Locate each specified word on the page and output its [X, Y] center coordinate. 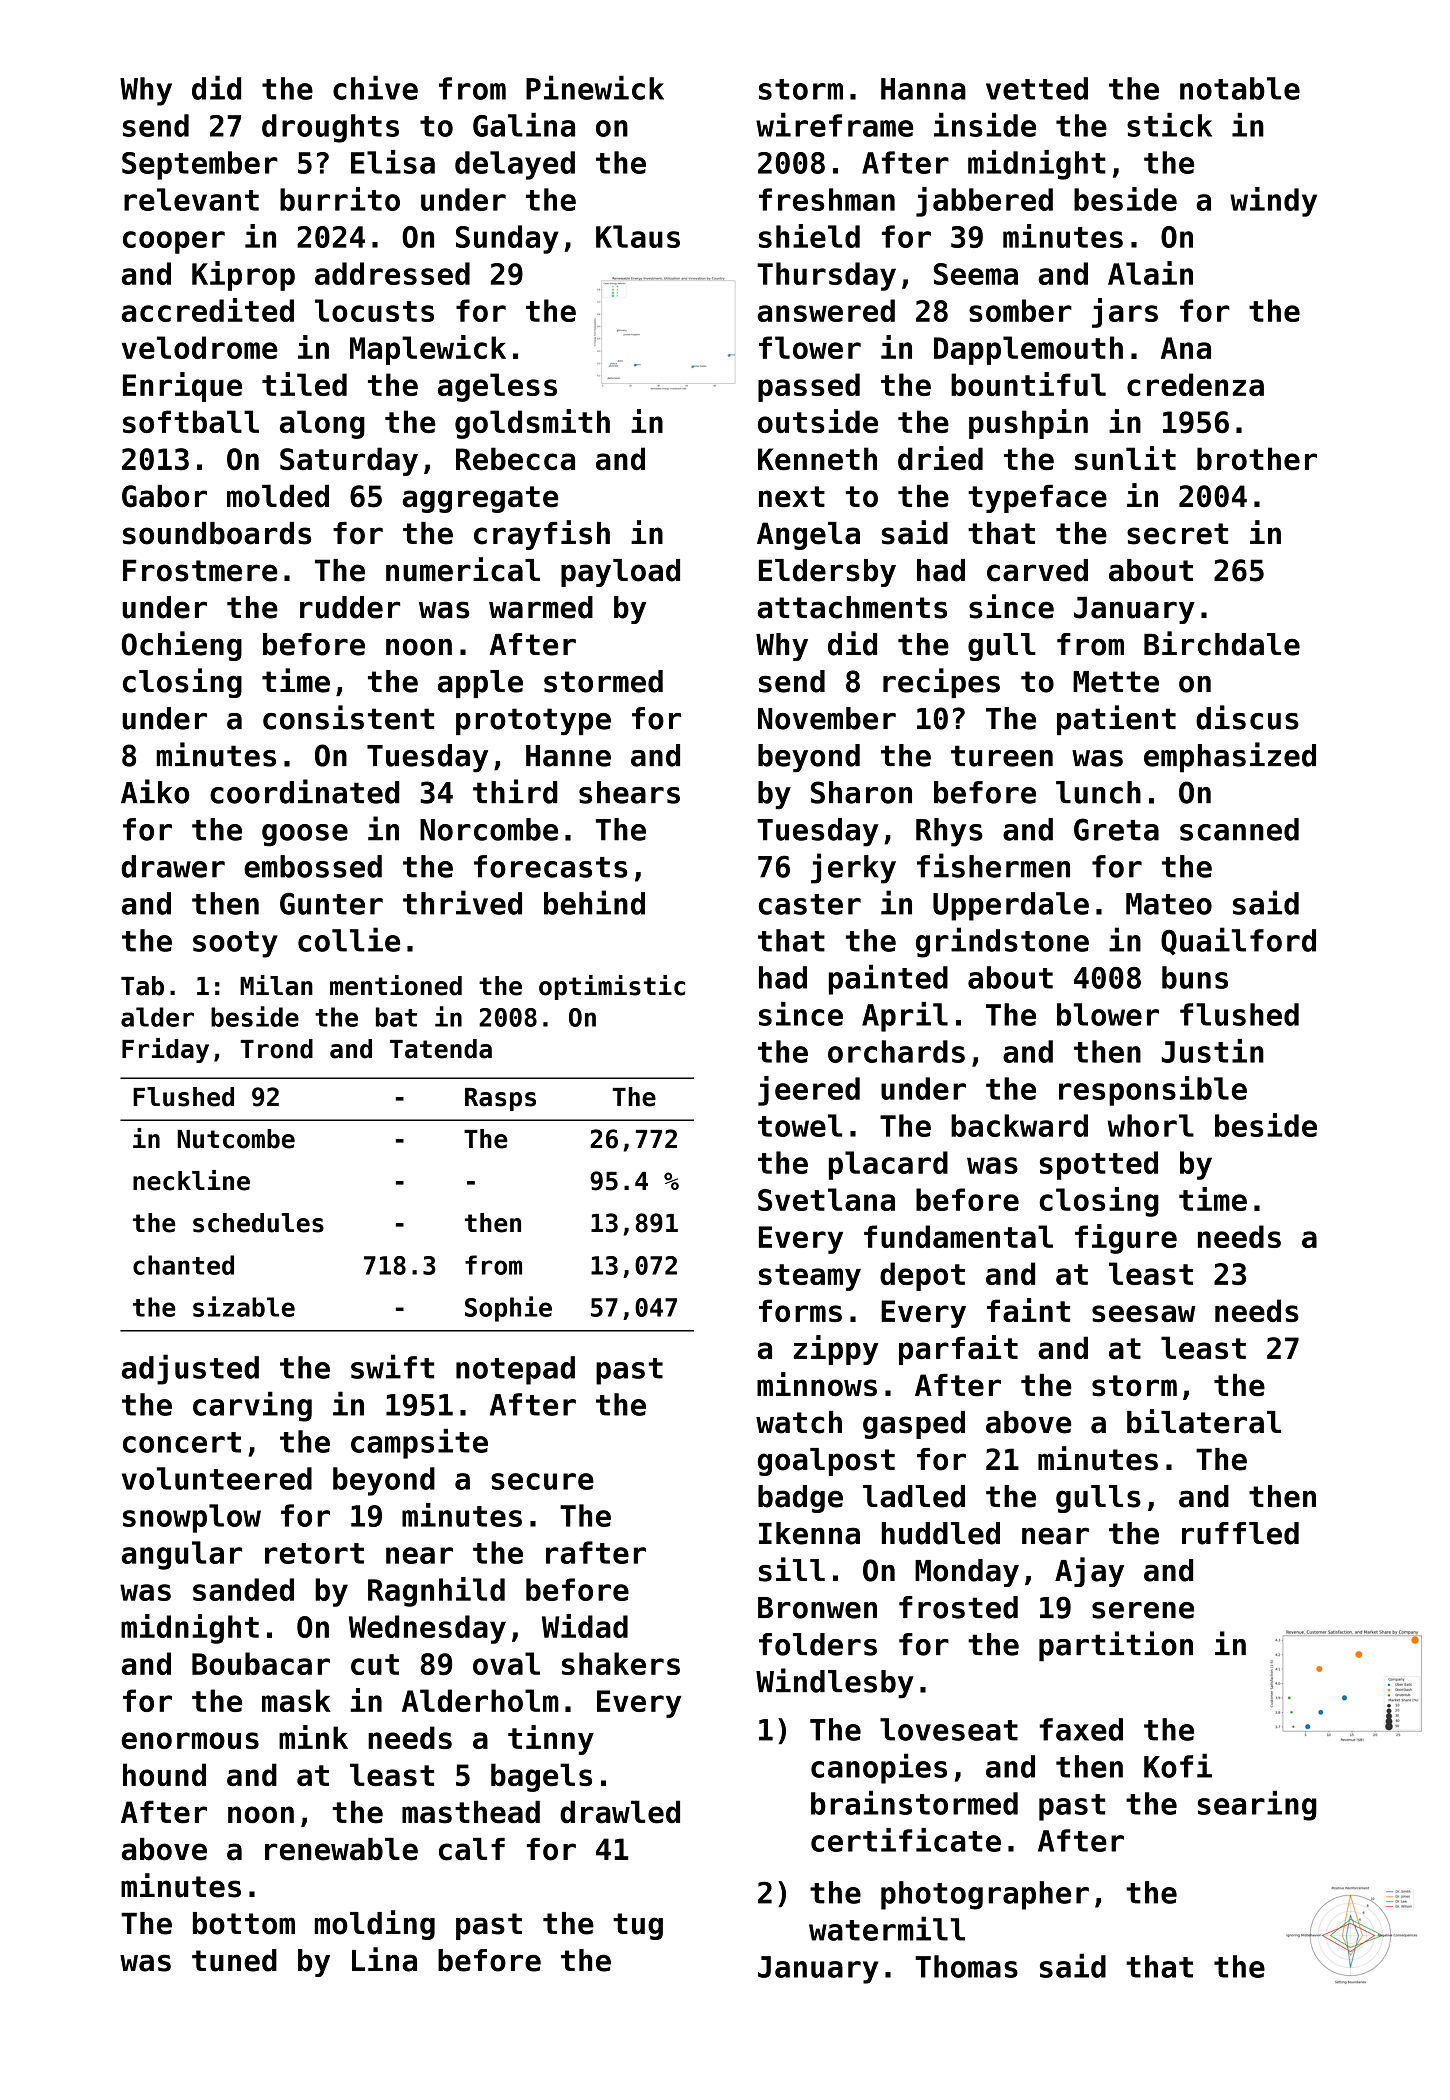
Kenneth [817, 459]
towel [800, 1125]
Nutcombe [236, 1139]
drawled [620, 1812]
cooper [174, 242]
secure [542, 1481]
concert [182, 1442]
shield [809, 236]
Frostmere [200, 570]
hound [164, 1774]
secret [1177, 534]
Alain [1150, 273]
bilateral [1204, 1421]
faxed [1081, 1729]
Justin [1213, 1051]
